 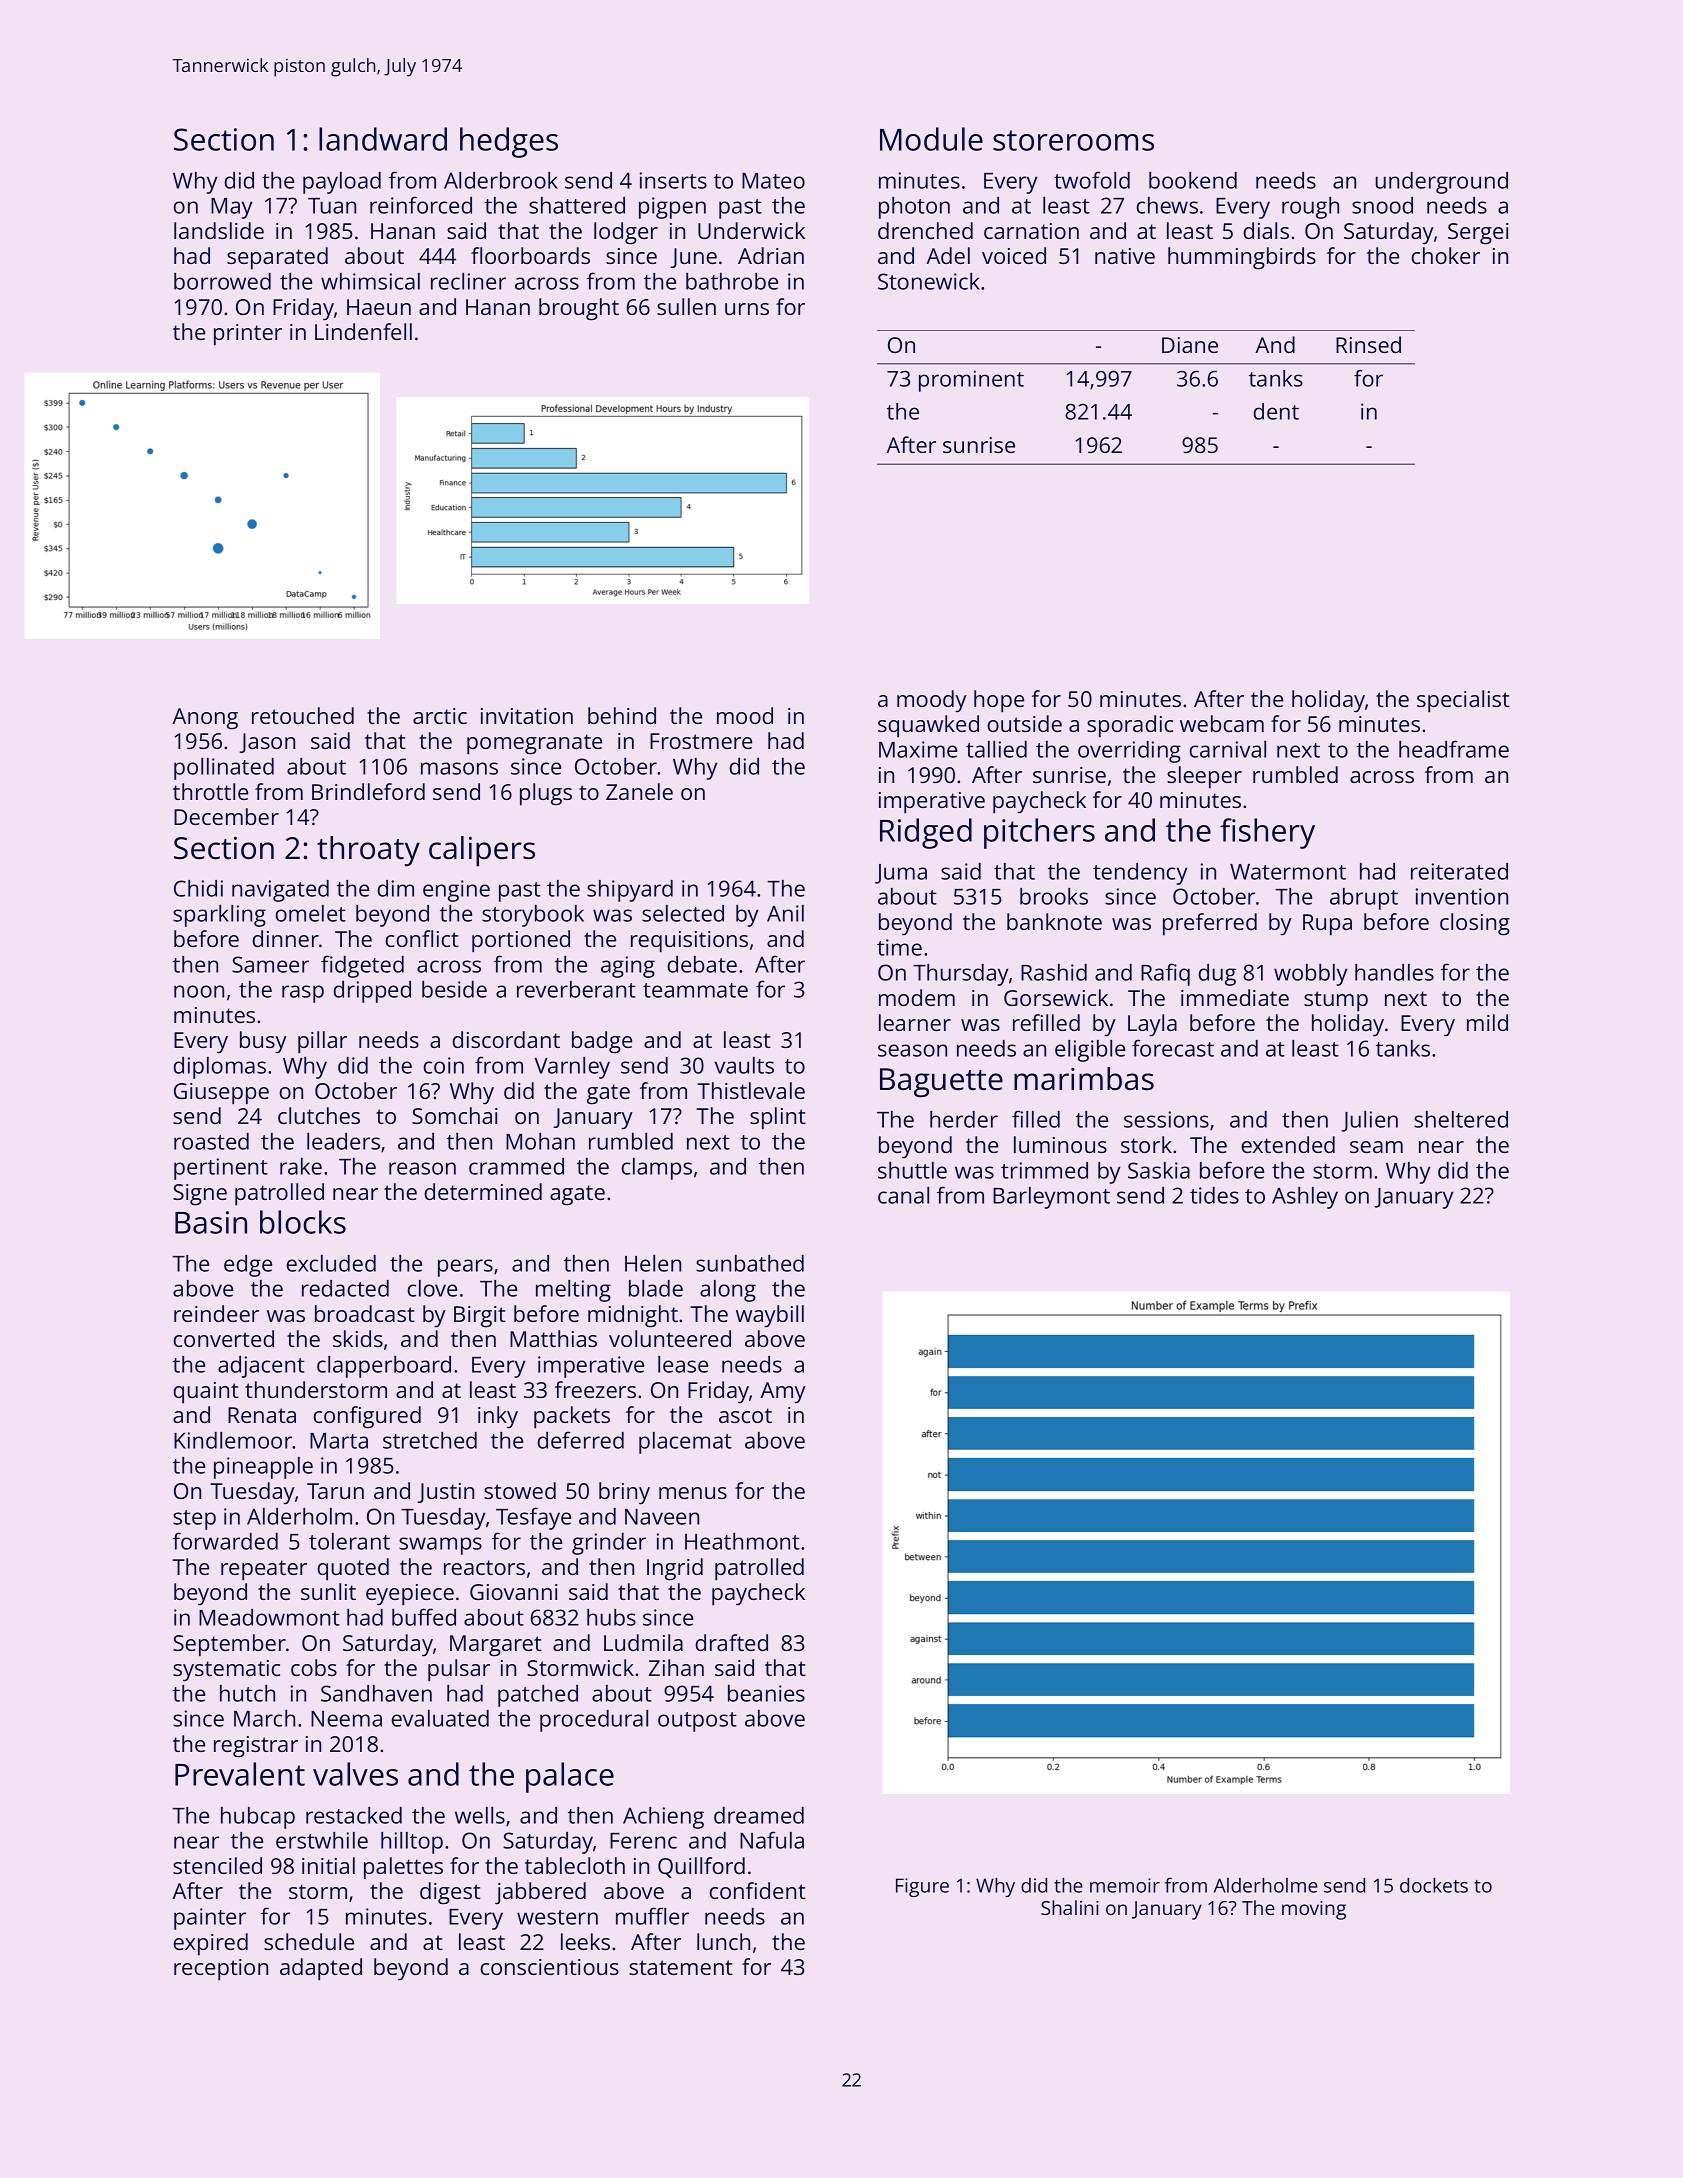 I want to click on dreamed, so click(x=759, y=1815).
